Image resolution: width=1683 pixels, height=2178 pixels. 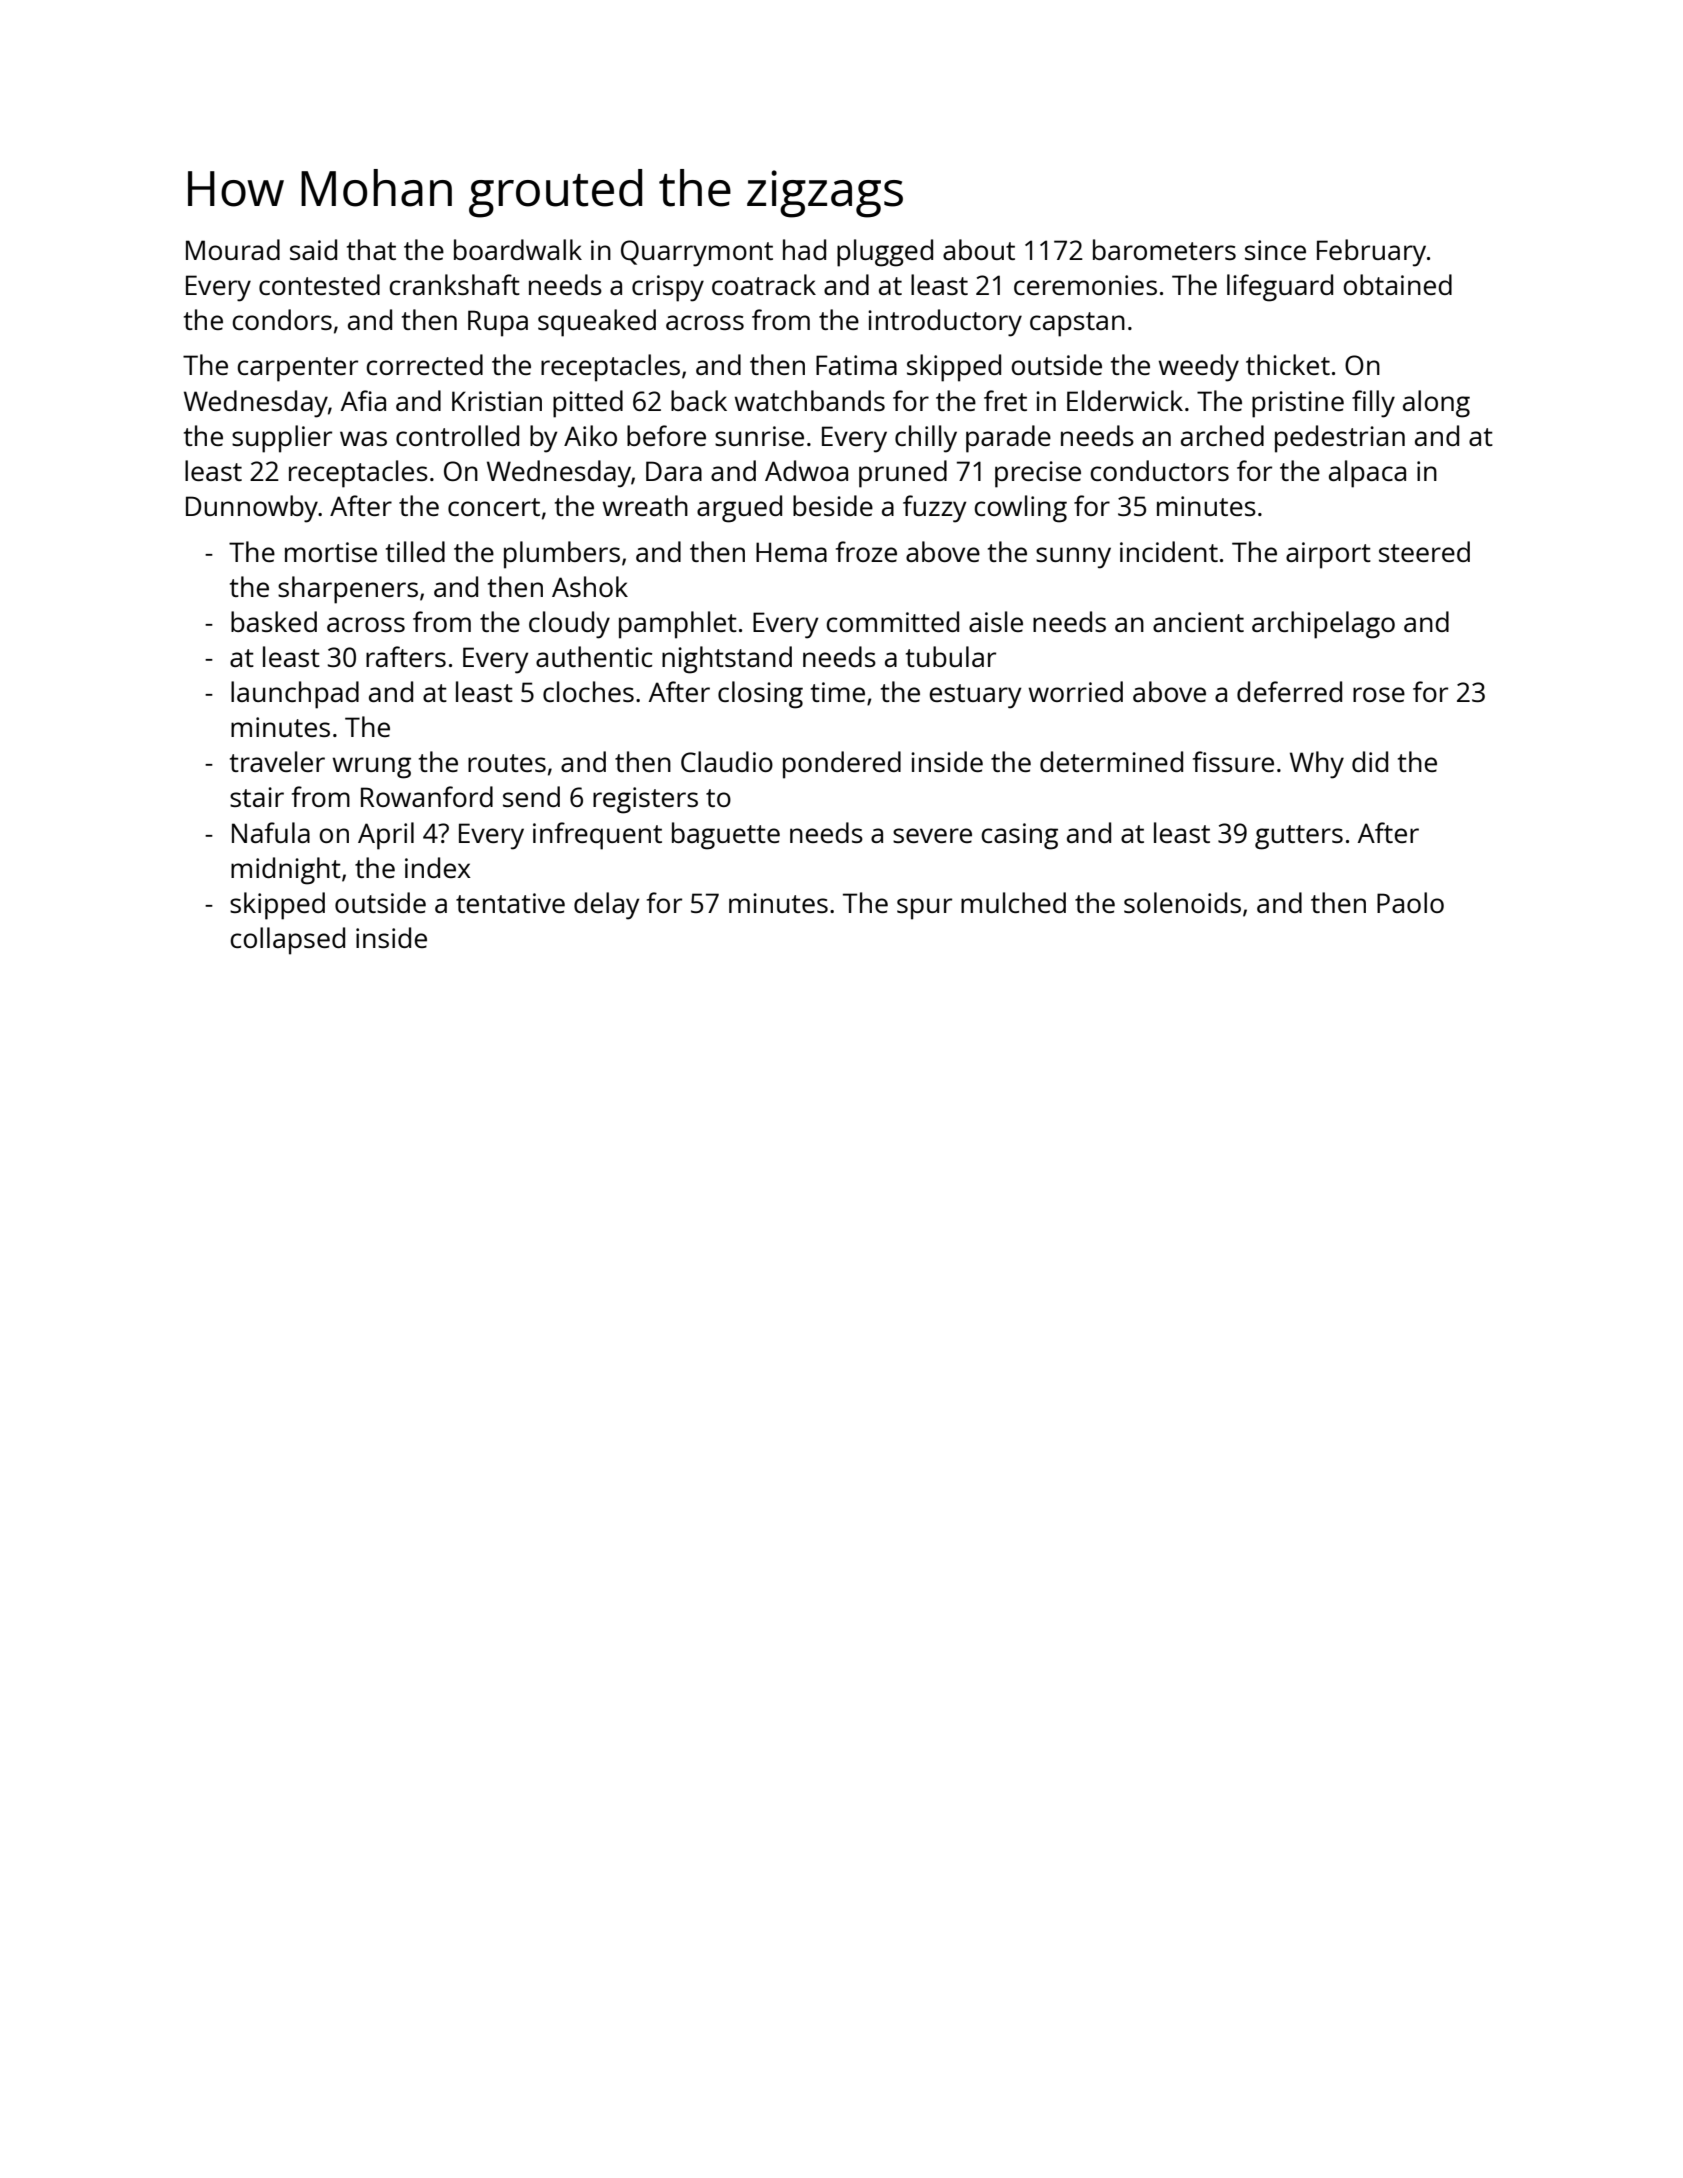 What do you see at coordinates (1073, 558) in the page?
I see `sunny` at bounding box center [1073, 558].
